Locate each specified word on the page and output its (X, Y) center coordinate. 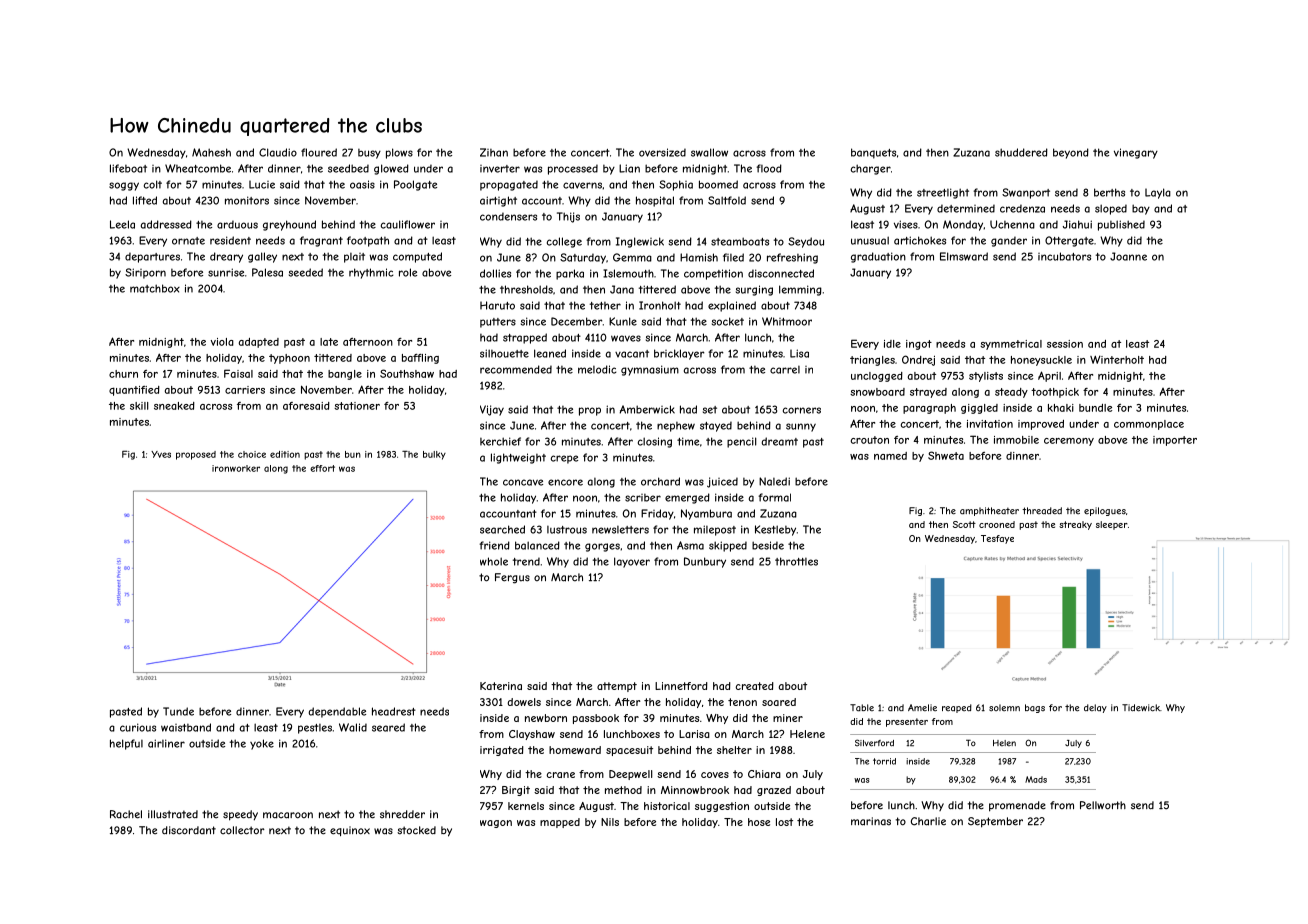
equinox (350, 831)
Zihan (494, 152)
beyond (1071, 153)
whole (494, 561)
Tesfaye (997, 539)
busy (369, 154)
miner (788, 718)
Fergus (512, 578)
